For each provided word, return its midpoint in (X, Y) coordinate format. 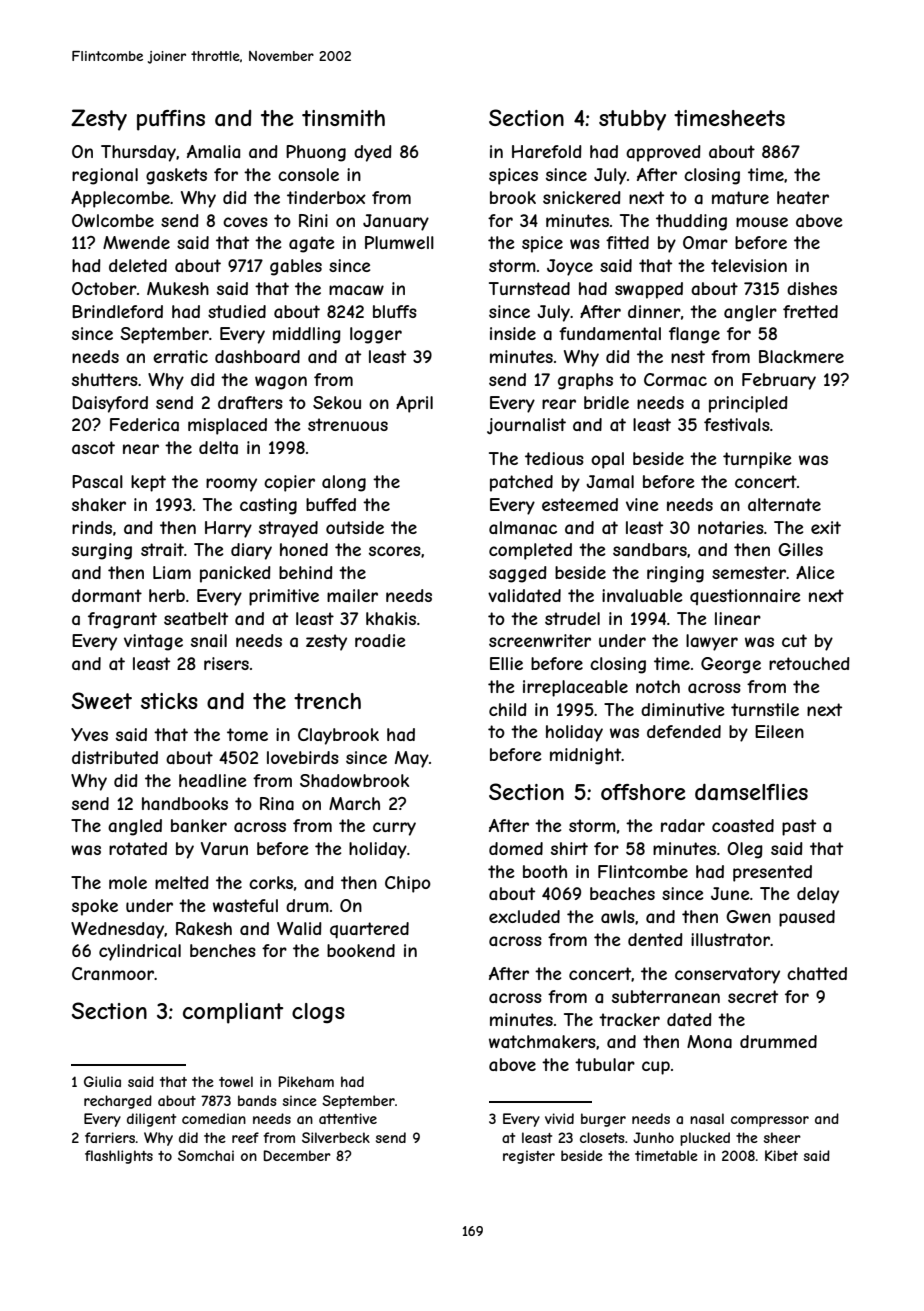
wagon (281, 383)
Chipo (408, 884)
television (749, 265)
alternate (784, 504)
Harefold (547, 151)
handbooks (185, 803)
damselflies (751, 792)
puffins (171, 120)
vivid (559, 1118)
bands (257, 1100)
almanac (523, 527)
